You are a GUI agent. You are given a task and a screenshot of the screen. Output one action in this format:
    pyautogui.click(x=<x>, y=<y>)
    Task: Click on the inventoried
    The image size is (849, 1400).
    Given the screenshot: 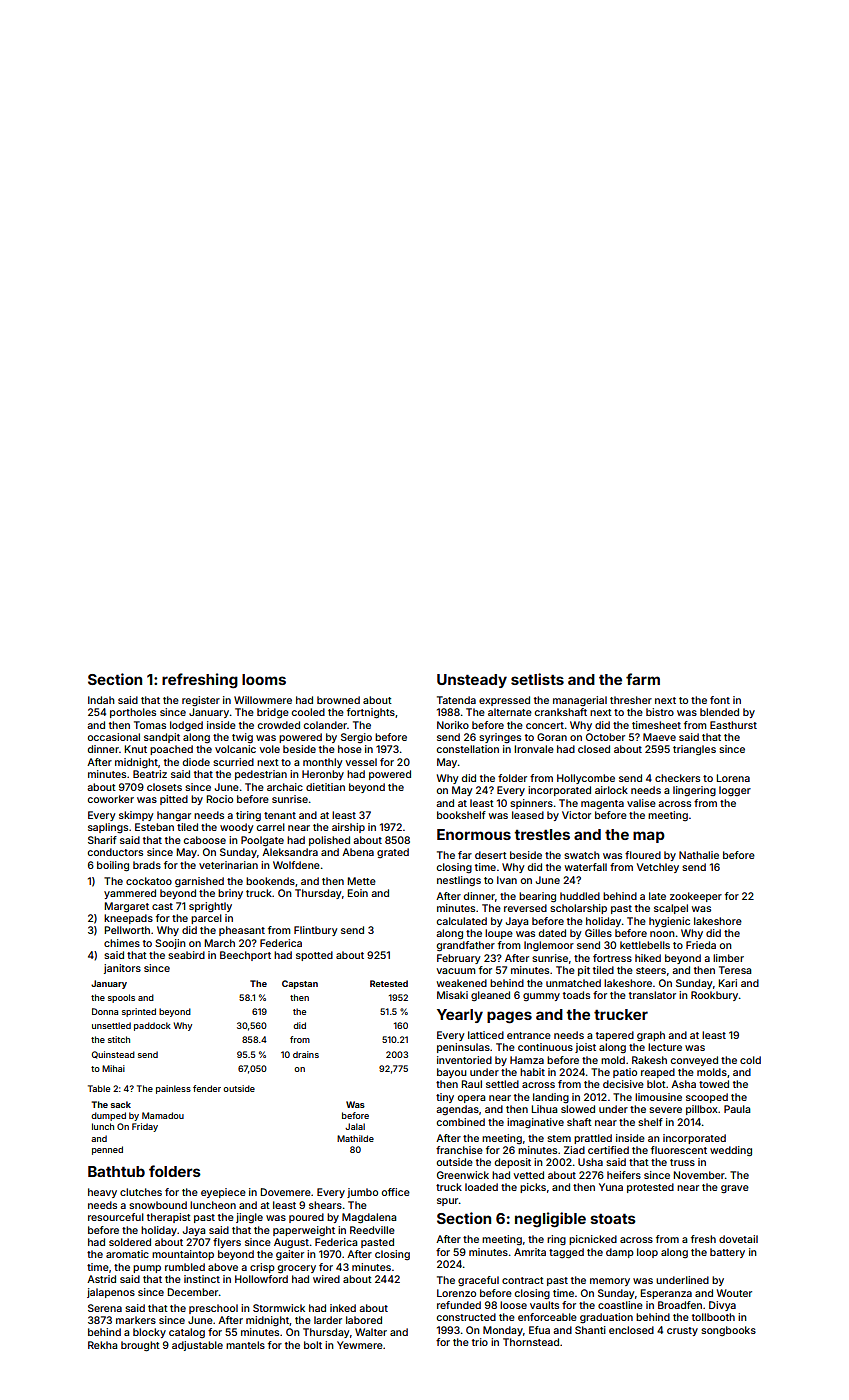 What is the action you would take?
    pyautogui.click(x=464, y=1060)
